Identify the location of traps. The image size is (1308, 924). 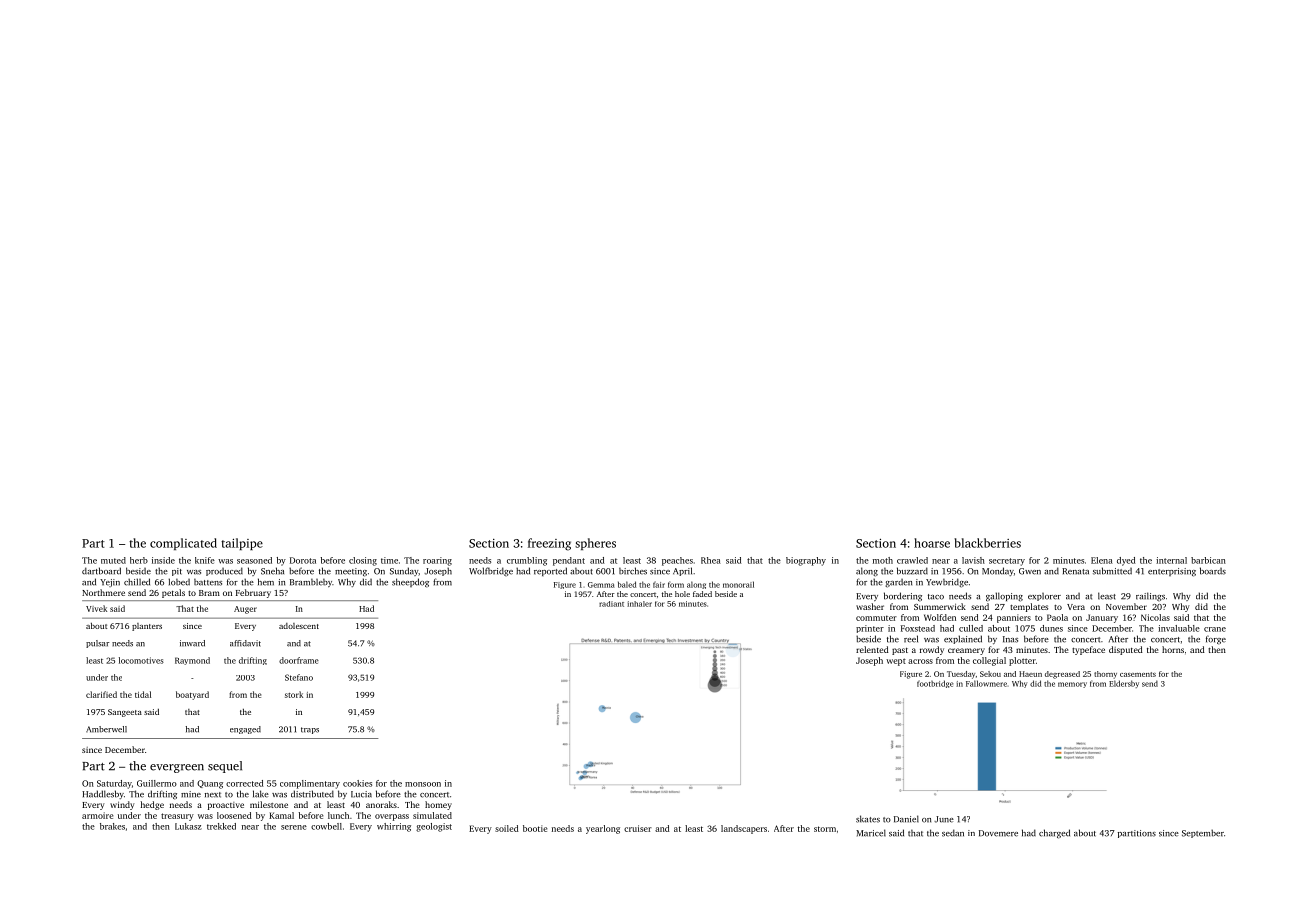
(310, 730).
